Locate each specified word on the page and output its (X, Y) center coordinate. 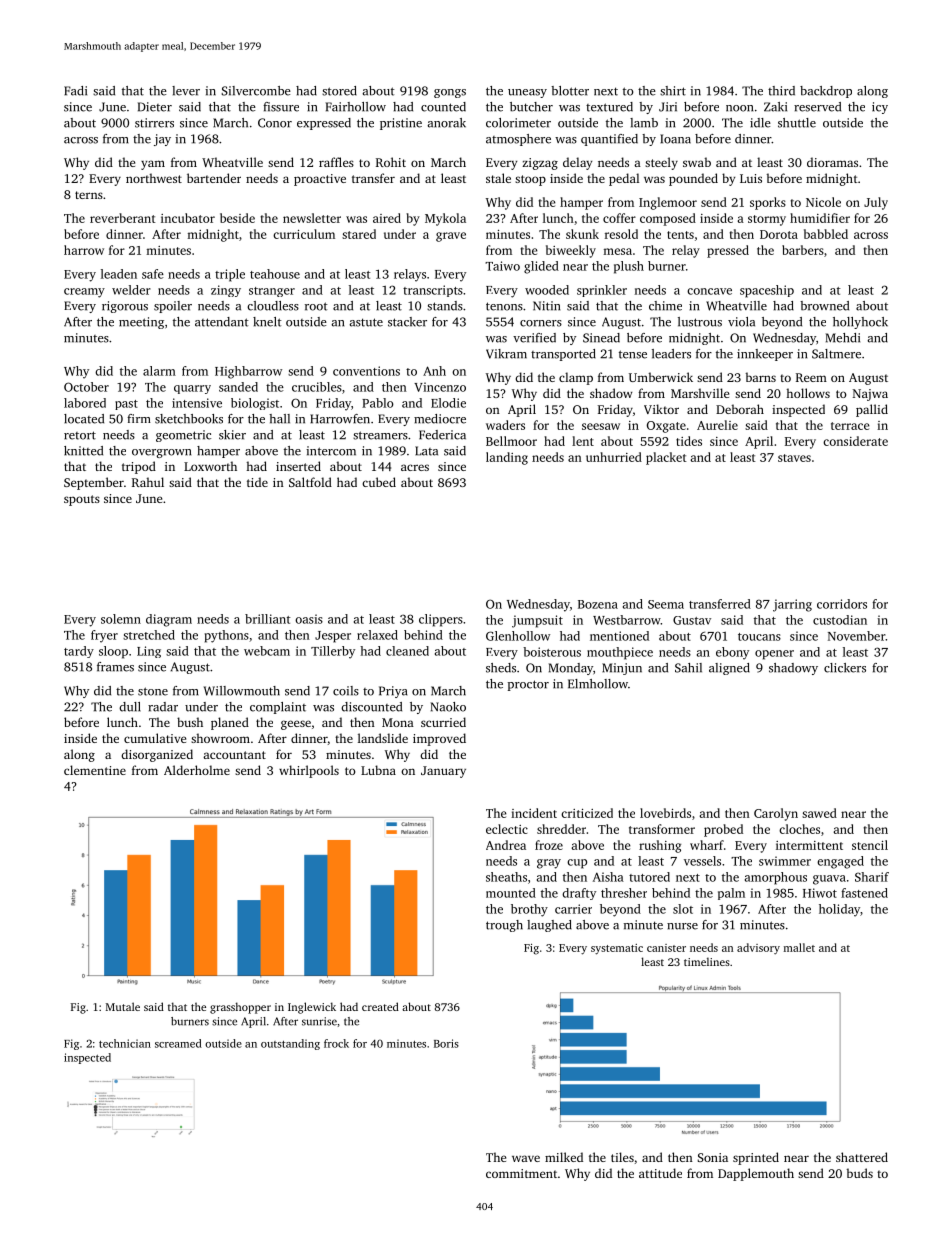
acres (415, 467)
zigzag (540, 164)
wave (526, 1158)
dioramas (832, 162)
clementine (95, 770)
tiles (622, 1157)
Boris (446, 1043)
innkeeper (765, 355)
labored (85, 403)
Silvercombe (256, 91)
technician (125, 1043)
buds (859, 1173)
